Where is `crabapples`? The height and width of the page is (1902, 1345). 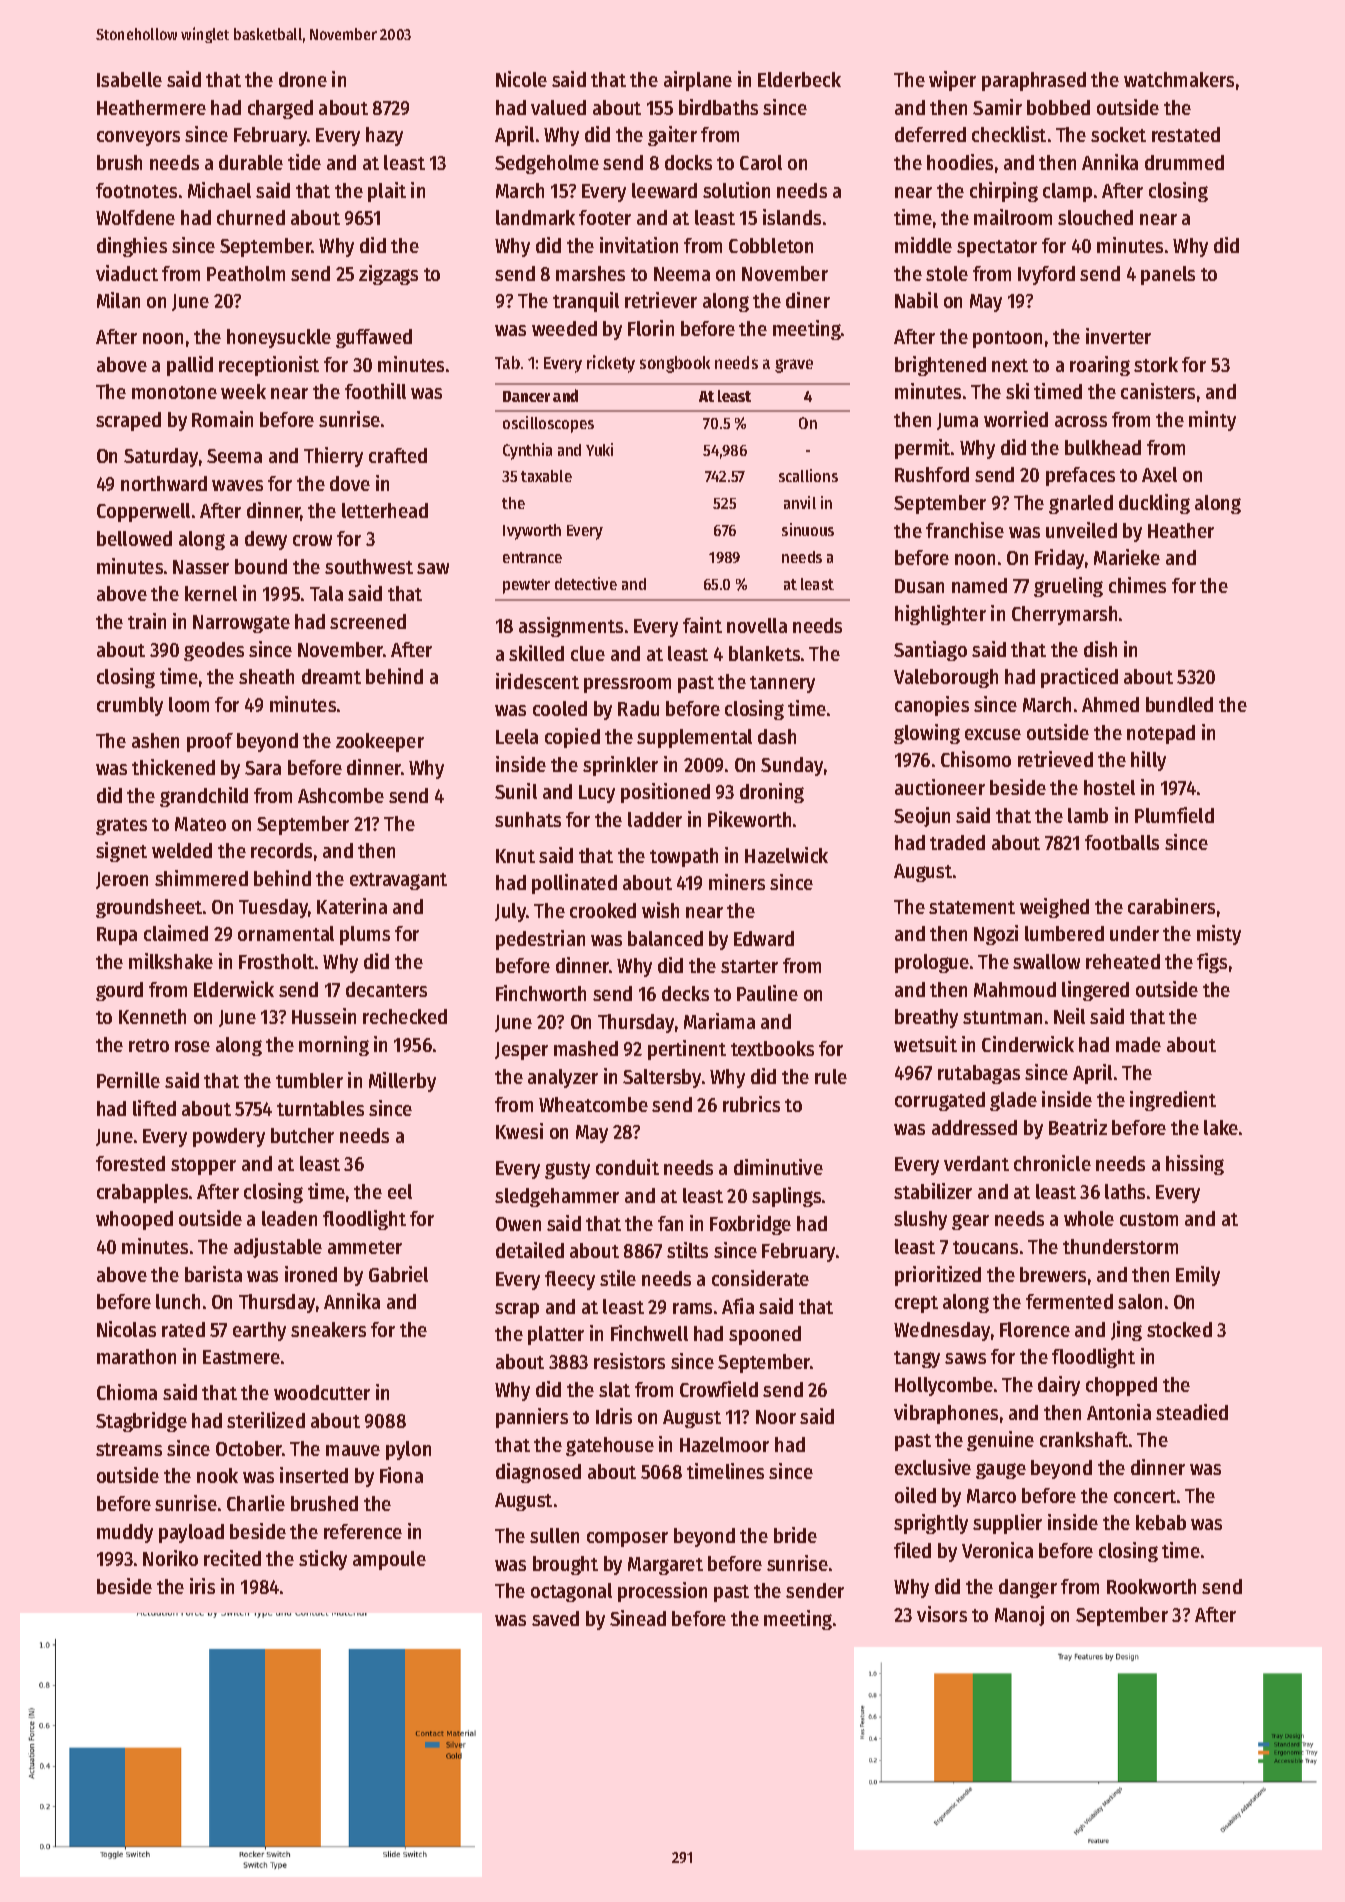
crabapples is located at coordinates (142, 1193).
